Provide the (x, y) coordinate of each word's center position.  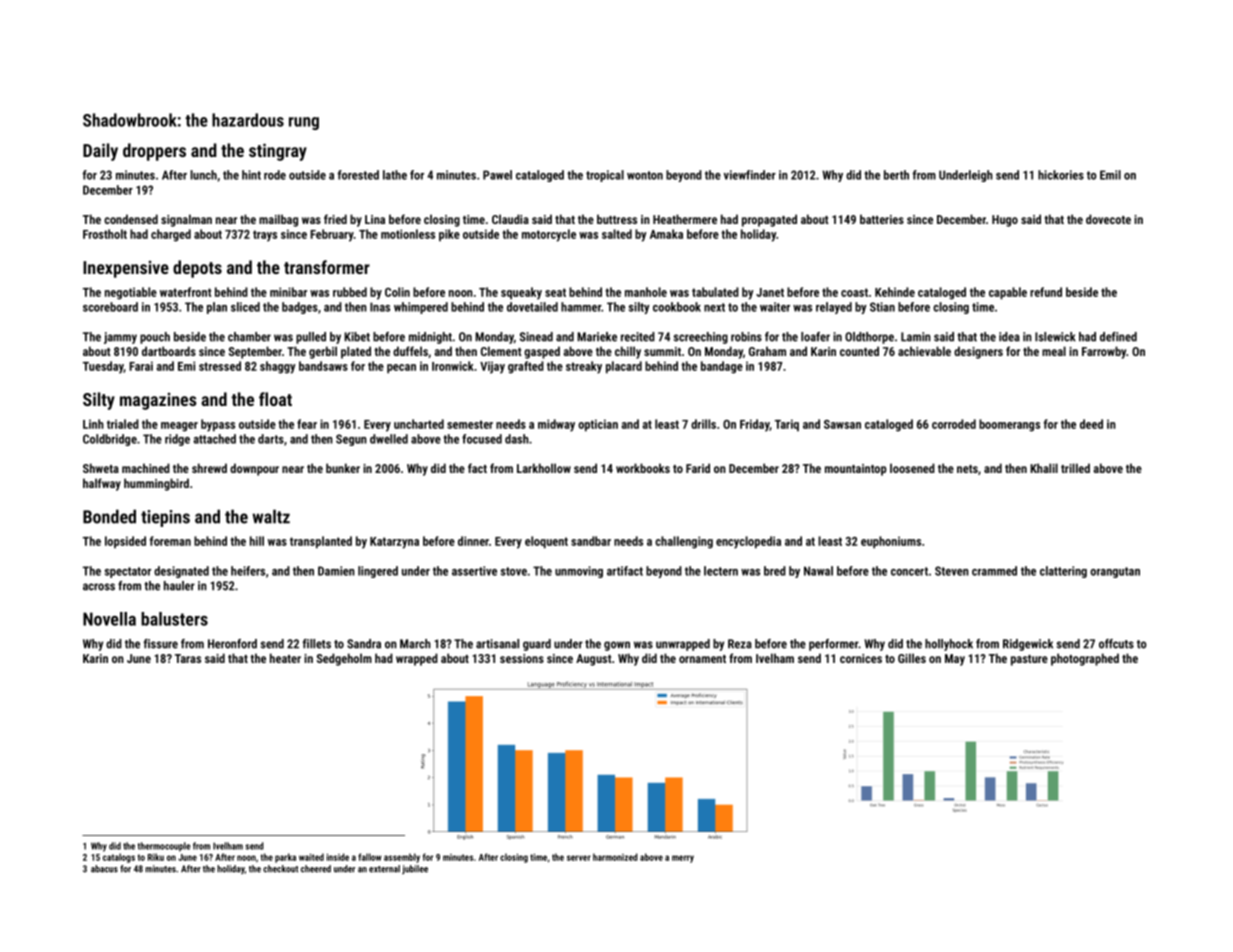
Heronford (232, 644)
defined (1118, 337)
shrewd (209, 468)
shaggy (278, 367)
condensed (131, 219)
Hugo (1005, 221)
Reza (740, 644)
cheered (316, 869)
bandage (722, 367)
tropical (605, 176)
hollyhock (949, 645)
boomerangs (1009, 425)
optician (598, 425)
